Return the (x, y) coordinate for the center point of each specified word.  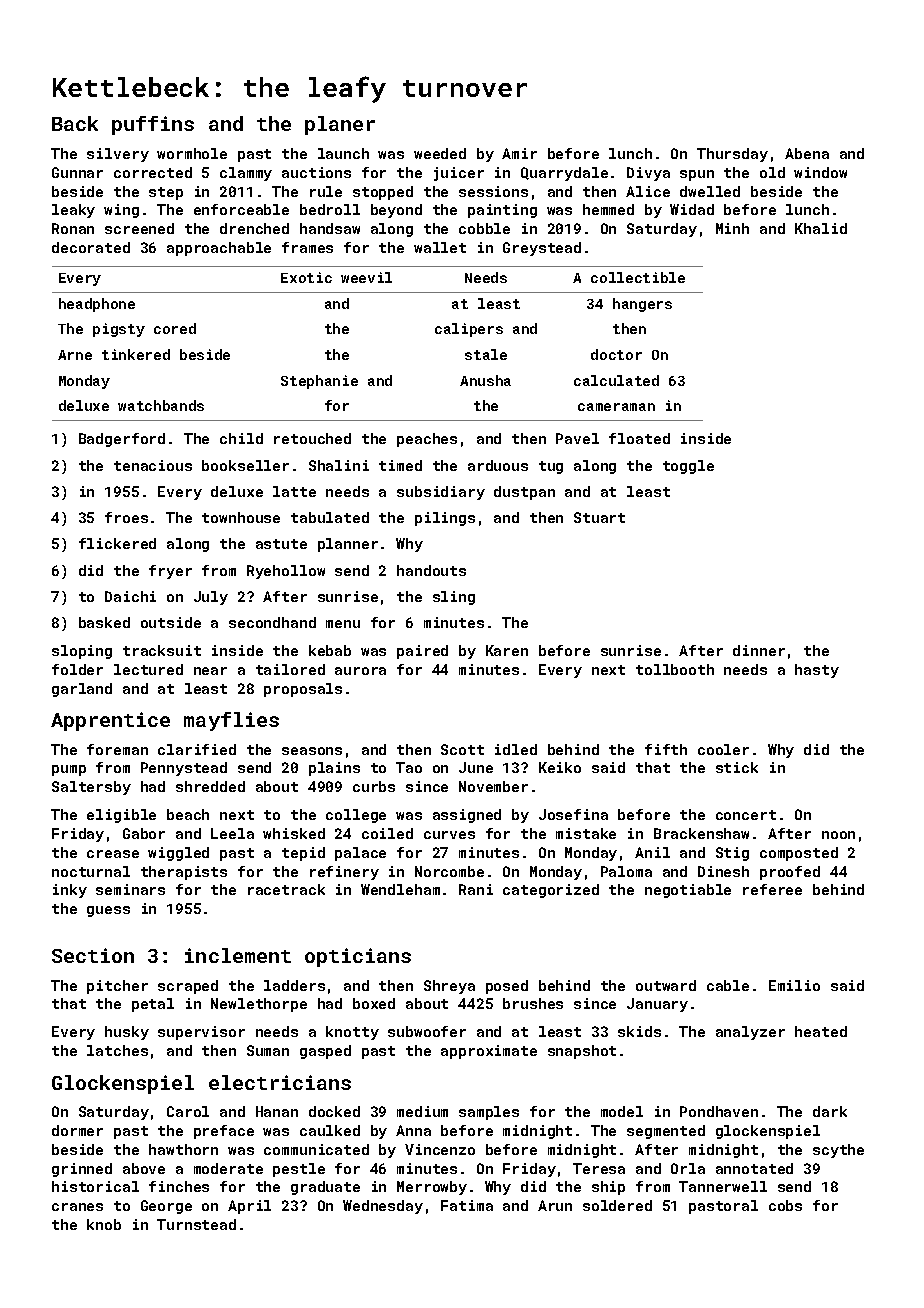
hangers (642, 305)
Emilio (794, 985)
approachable (219, 249)
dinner (759, 650)
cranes (77, 1207)
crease (113, 854)
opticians (358, 957)
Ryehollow (286, 572)
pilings (445, 519)
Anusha (485, 380)
